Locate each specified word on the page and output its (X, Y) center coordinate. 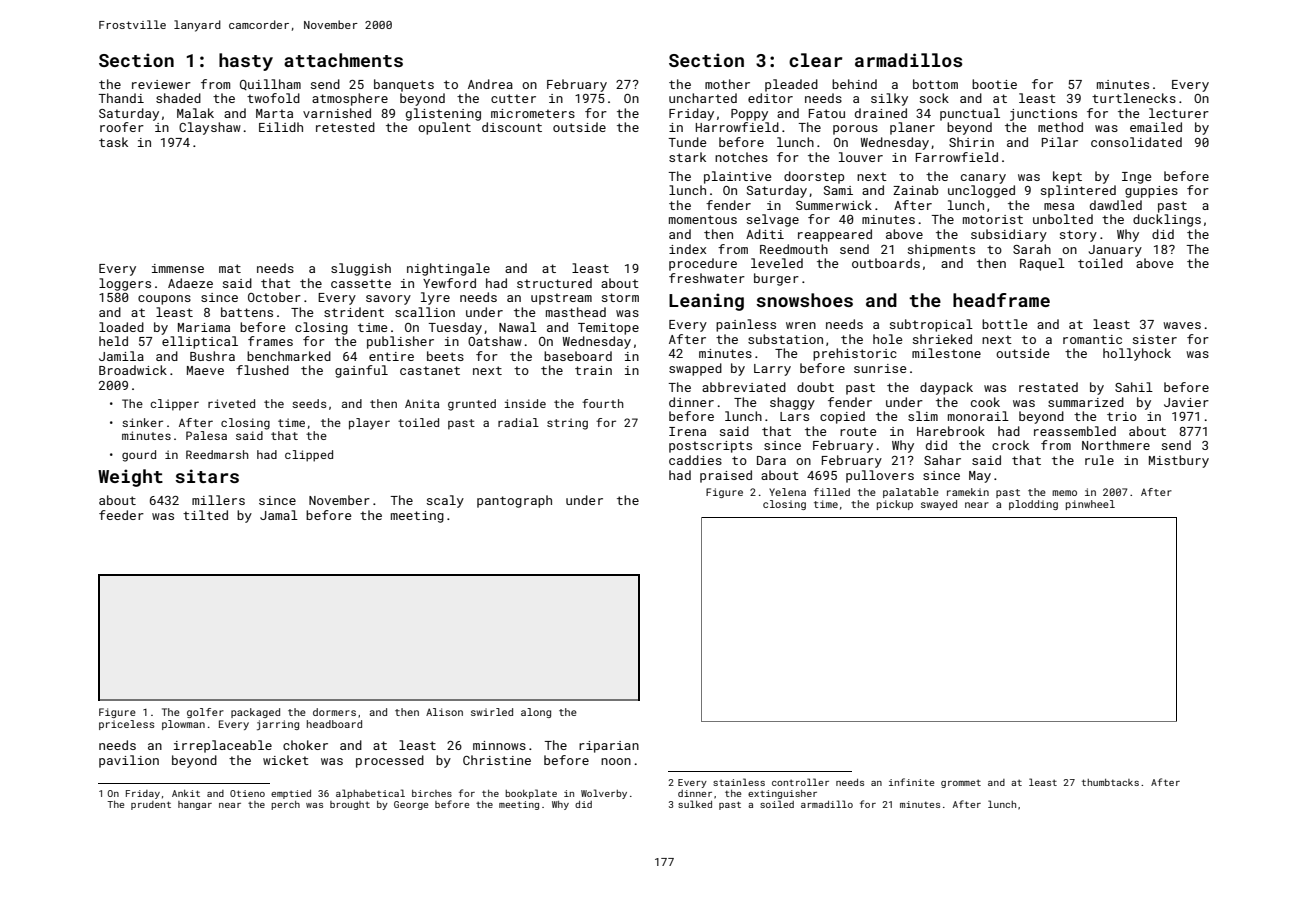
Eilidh (281, 127)
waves (1182, 325)
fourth (603, 403)
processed (390, 761)
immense (178, 268)
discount (512, 127)
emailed (1156, 127)
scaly (445, 501)
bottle (1005, 324)
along (536, 713)
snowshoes (804, 300)
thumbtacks (1110, 782)
